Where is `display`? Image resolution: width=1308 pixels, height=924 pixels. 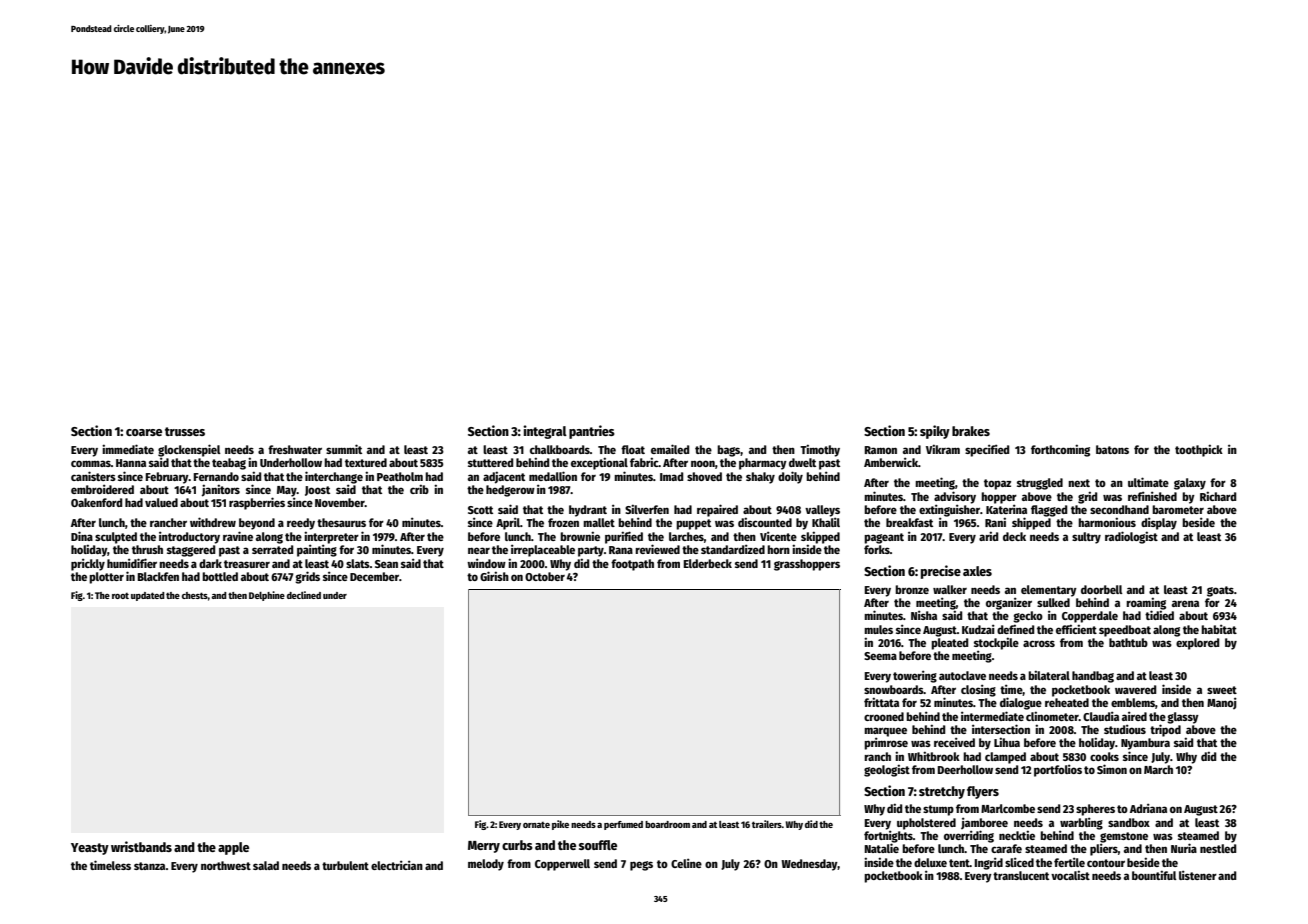 display is located at coordinates (1159, 523).
